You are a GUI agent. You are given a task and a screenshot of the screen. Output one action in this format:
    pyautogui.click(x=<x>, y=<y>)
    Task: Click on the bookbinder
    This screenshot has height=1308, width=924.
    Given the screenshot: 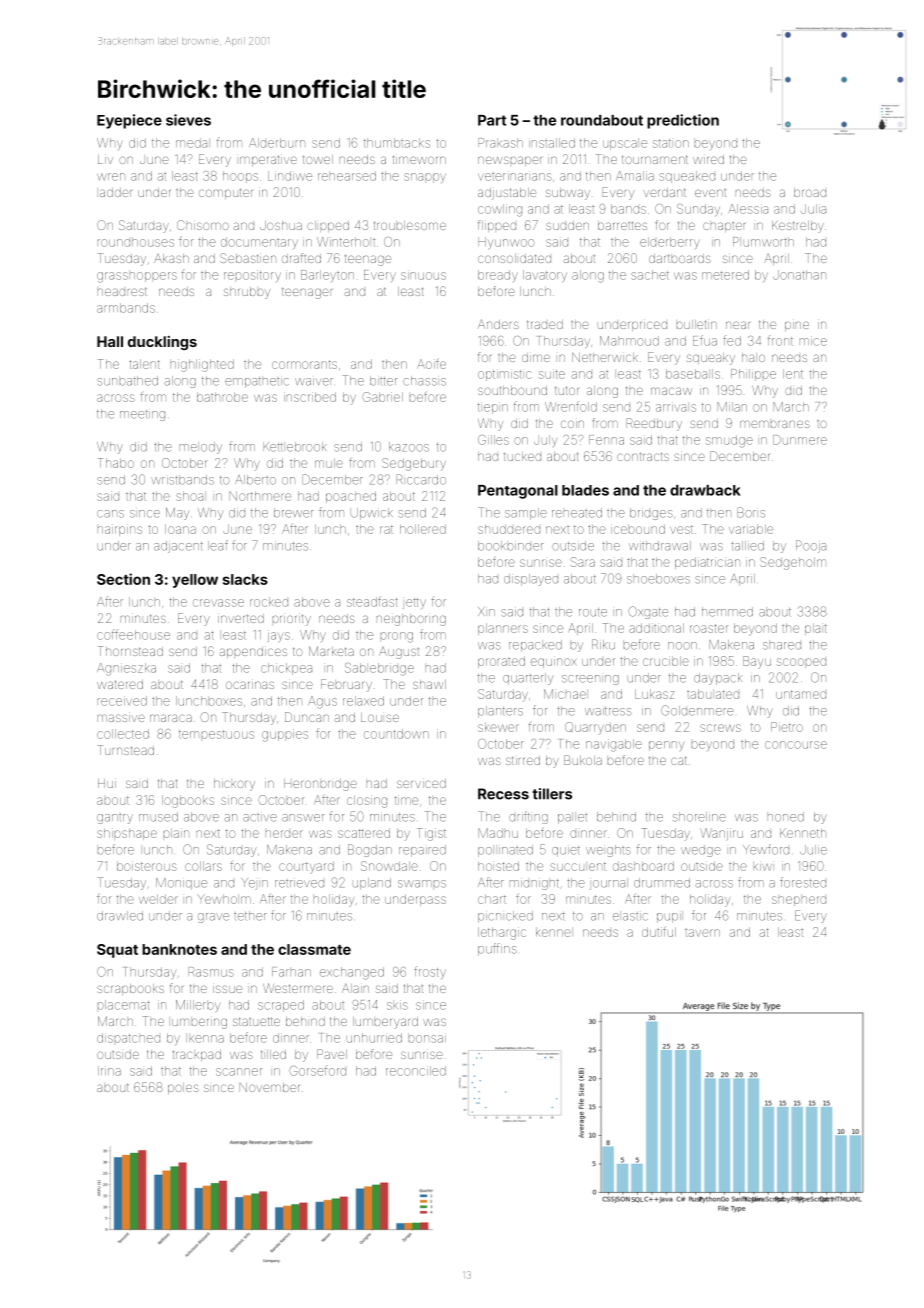 What is the action you would take?
    pyautogui.click(x=511, y=546)
